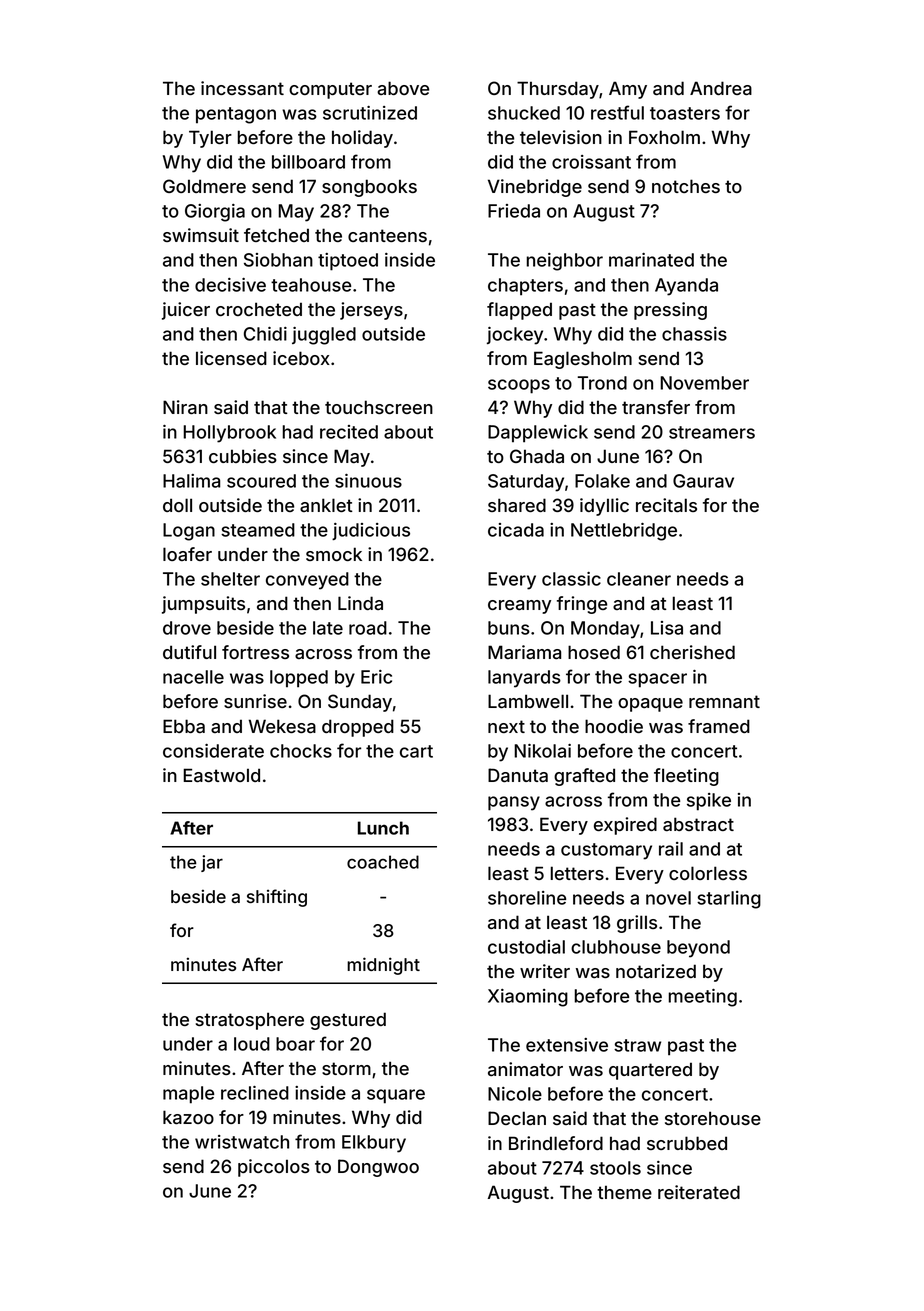 This document has width=924, height=1311. What do you see at coordinates (703, 998) in the document?
I see `meeting` at bounding box center [703, 998].
